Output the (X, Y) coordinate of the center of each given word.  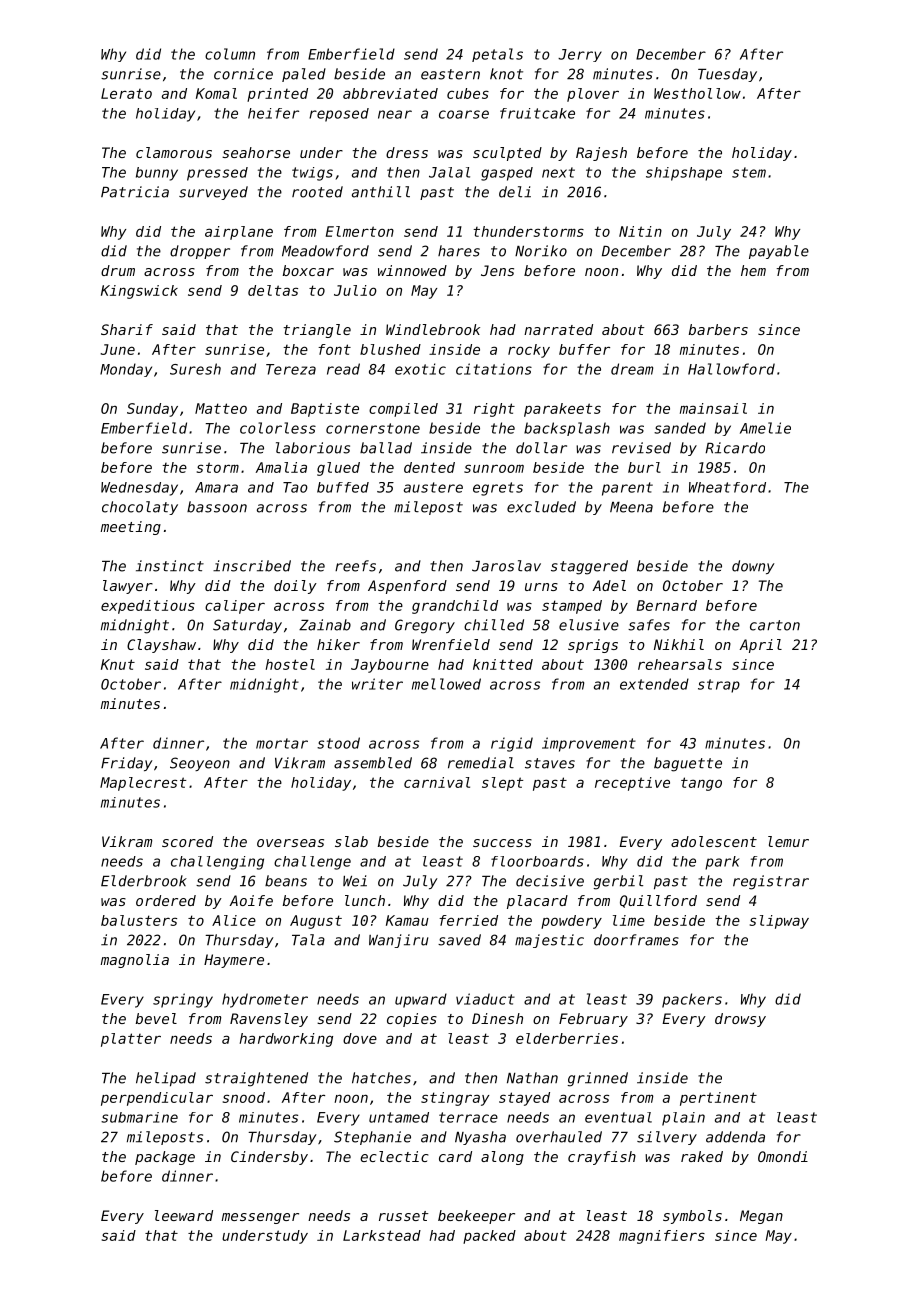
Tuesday (727, 75)
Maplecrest (143, 784)
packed (489, 1237)
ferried (468, 920)
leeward (184, 1215)
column (230, 54)
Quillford (658, 901)
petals (497, 55)
